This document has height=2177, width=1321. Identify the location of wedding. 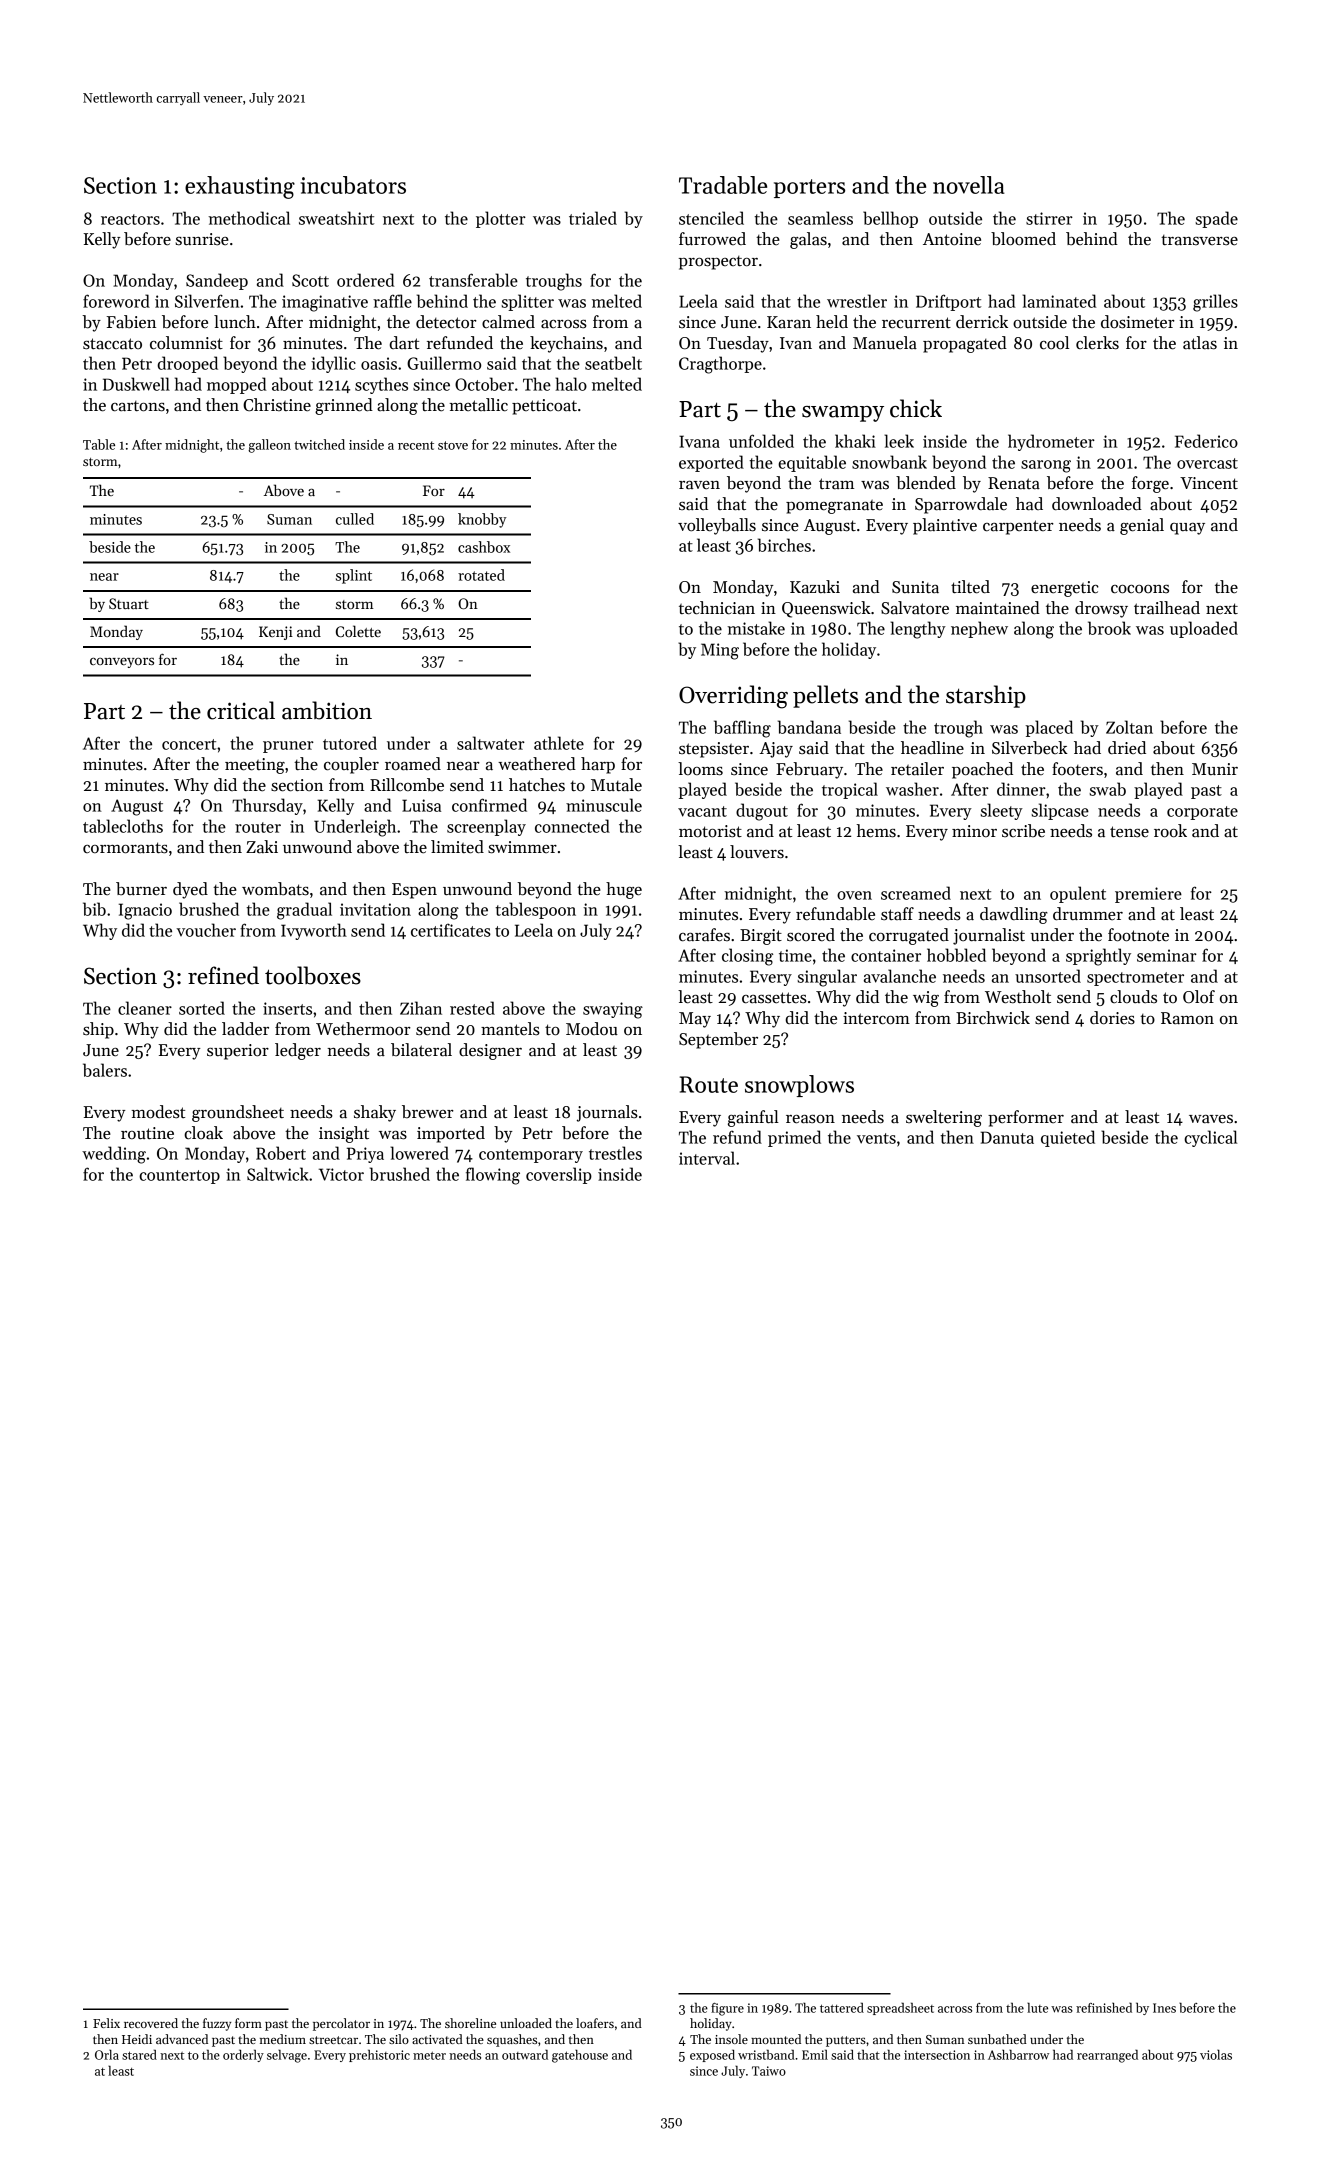
(114, 1155).
